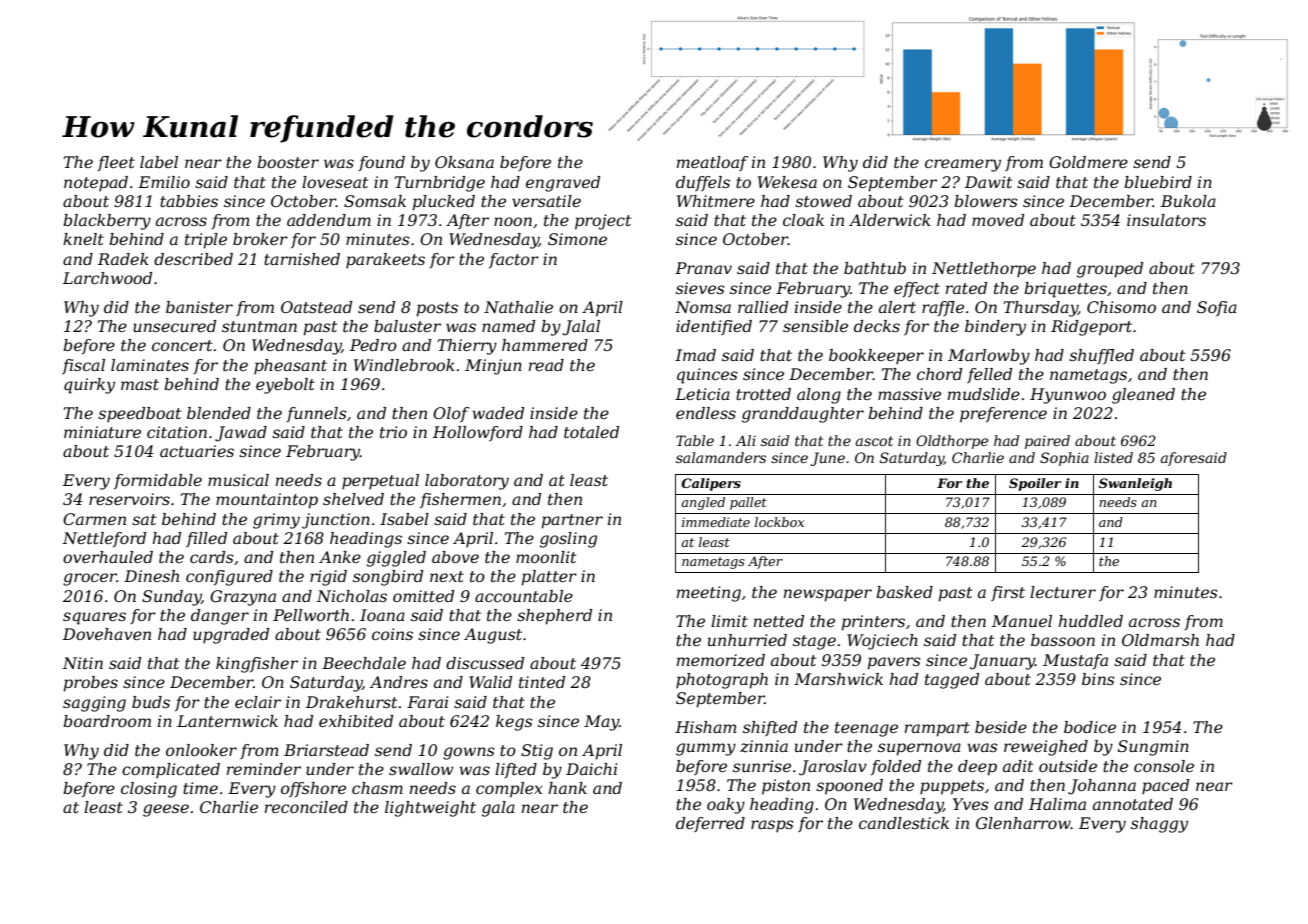 The width and height of the document is (1308, 924). Describe the element at coordinates (963, 165) in the document. I see `creamery` at that location.
